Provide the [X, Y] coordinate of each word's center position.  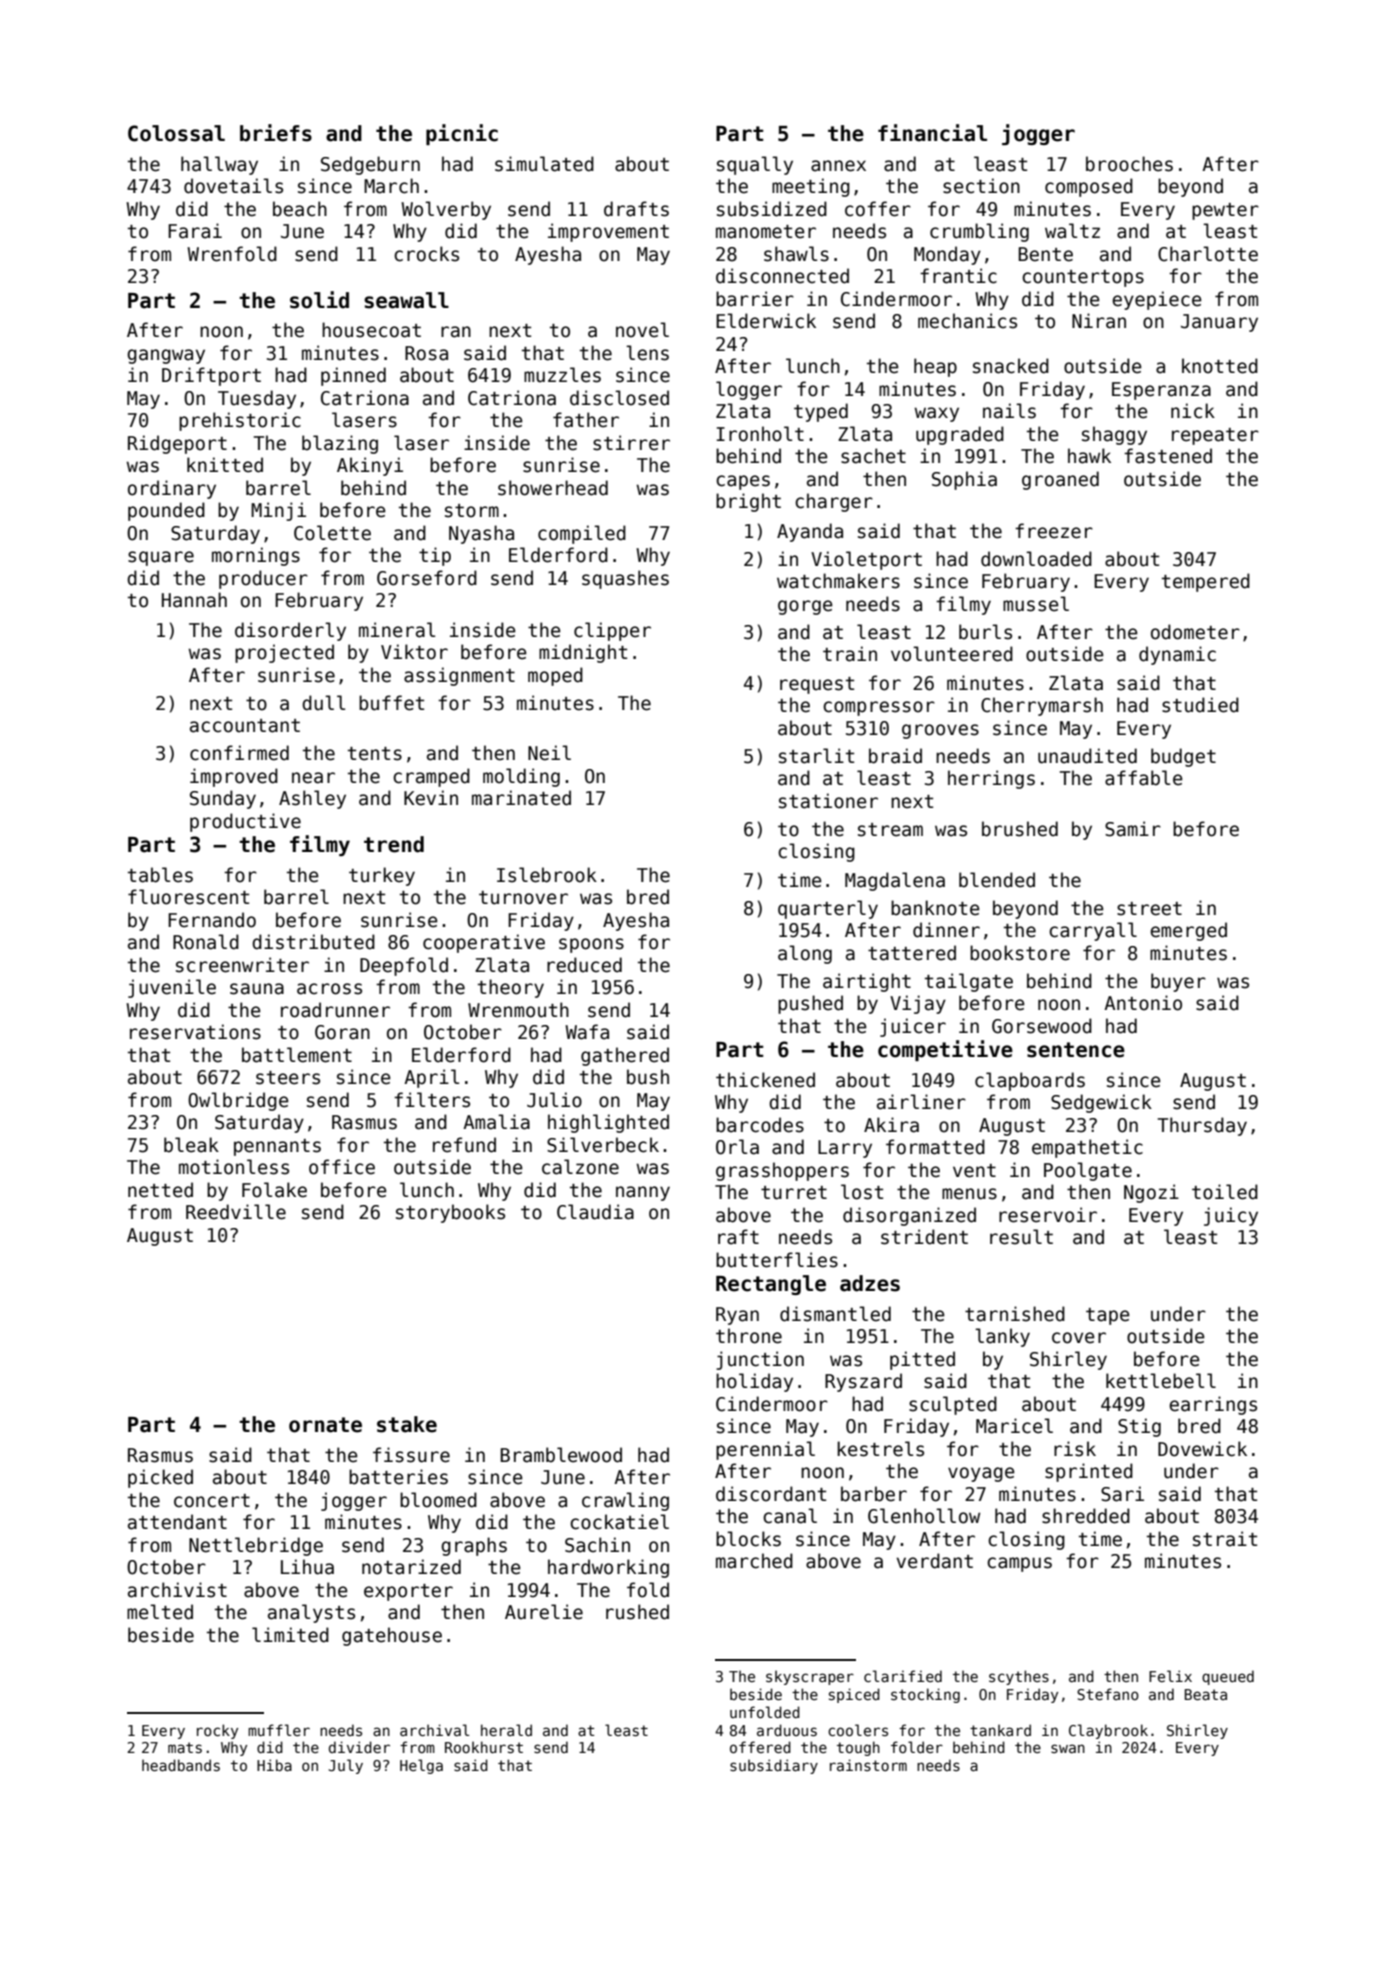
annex [838, 166]
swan [1068, 1748]
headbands [181, 1765]
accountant [245, 726]
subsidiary [774, 1766]
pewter [1225, 211]
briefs [276, 133]
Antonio [1143, 1003]
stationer [828, 801]
